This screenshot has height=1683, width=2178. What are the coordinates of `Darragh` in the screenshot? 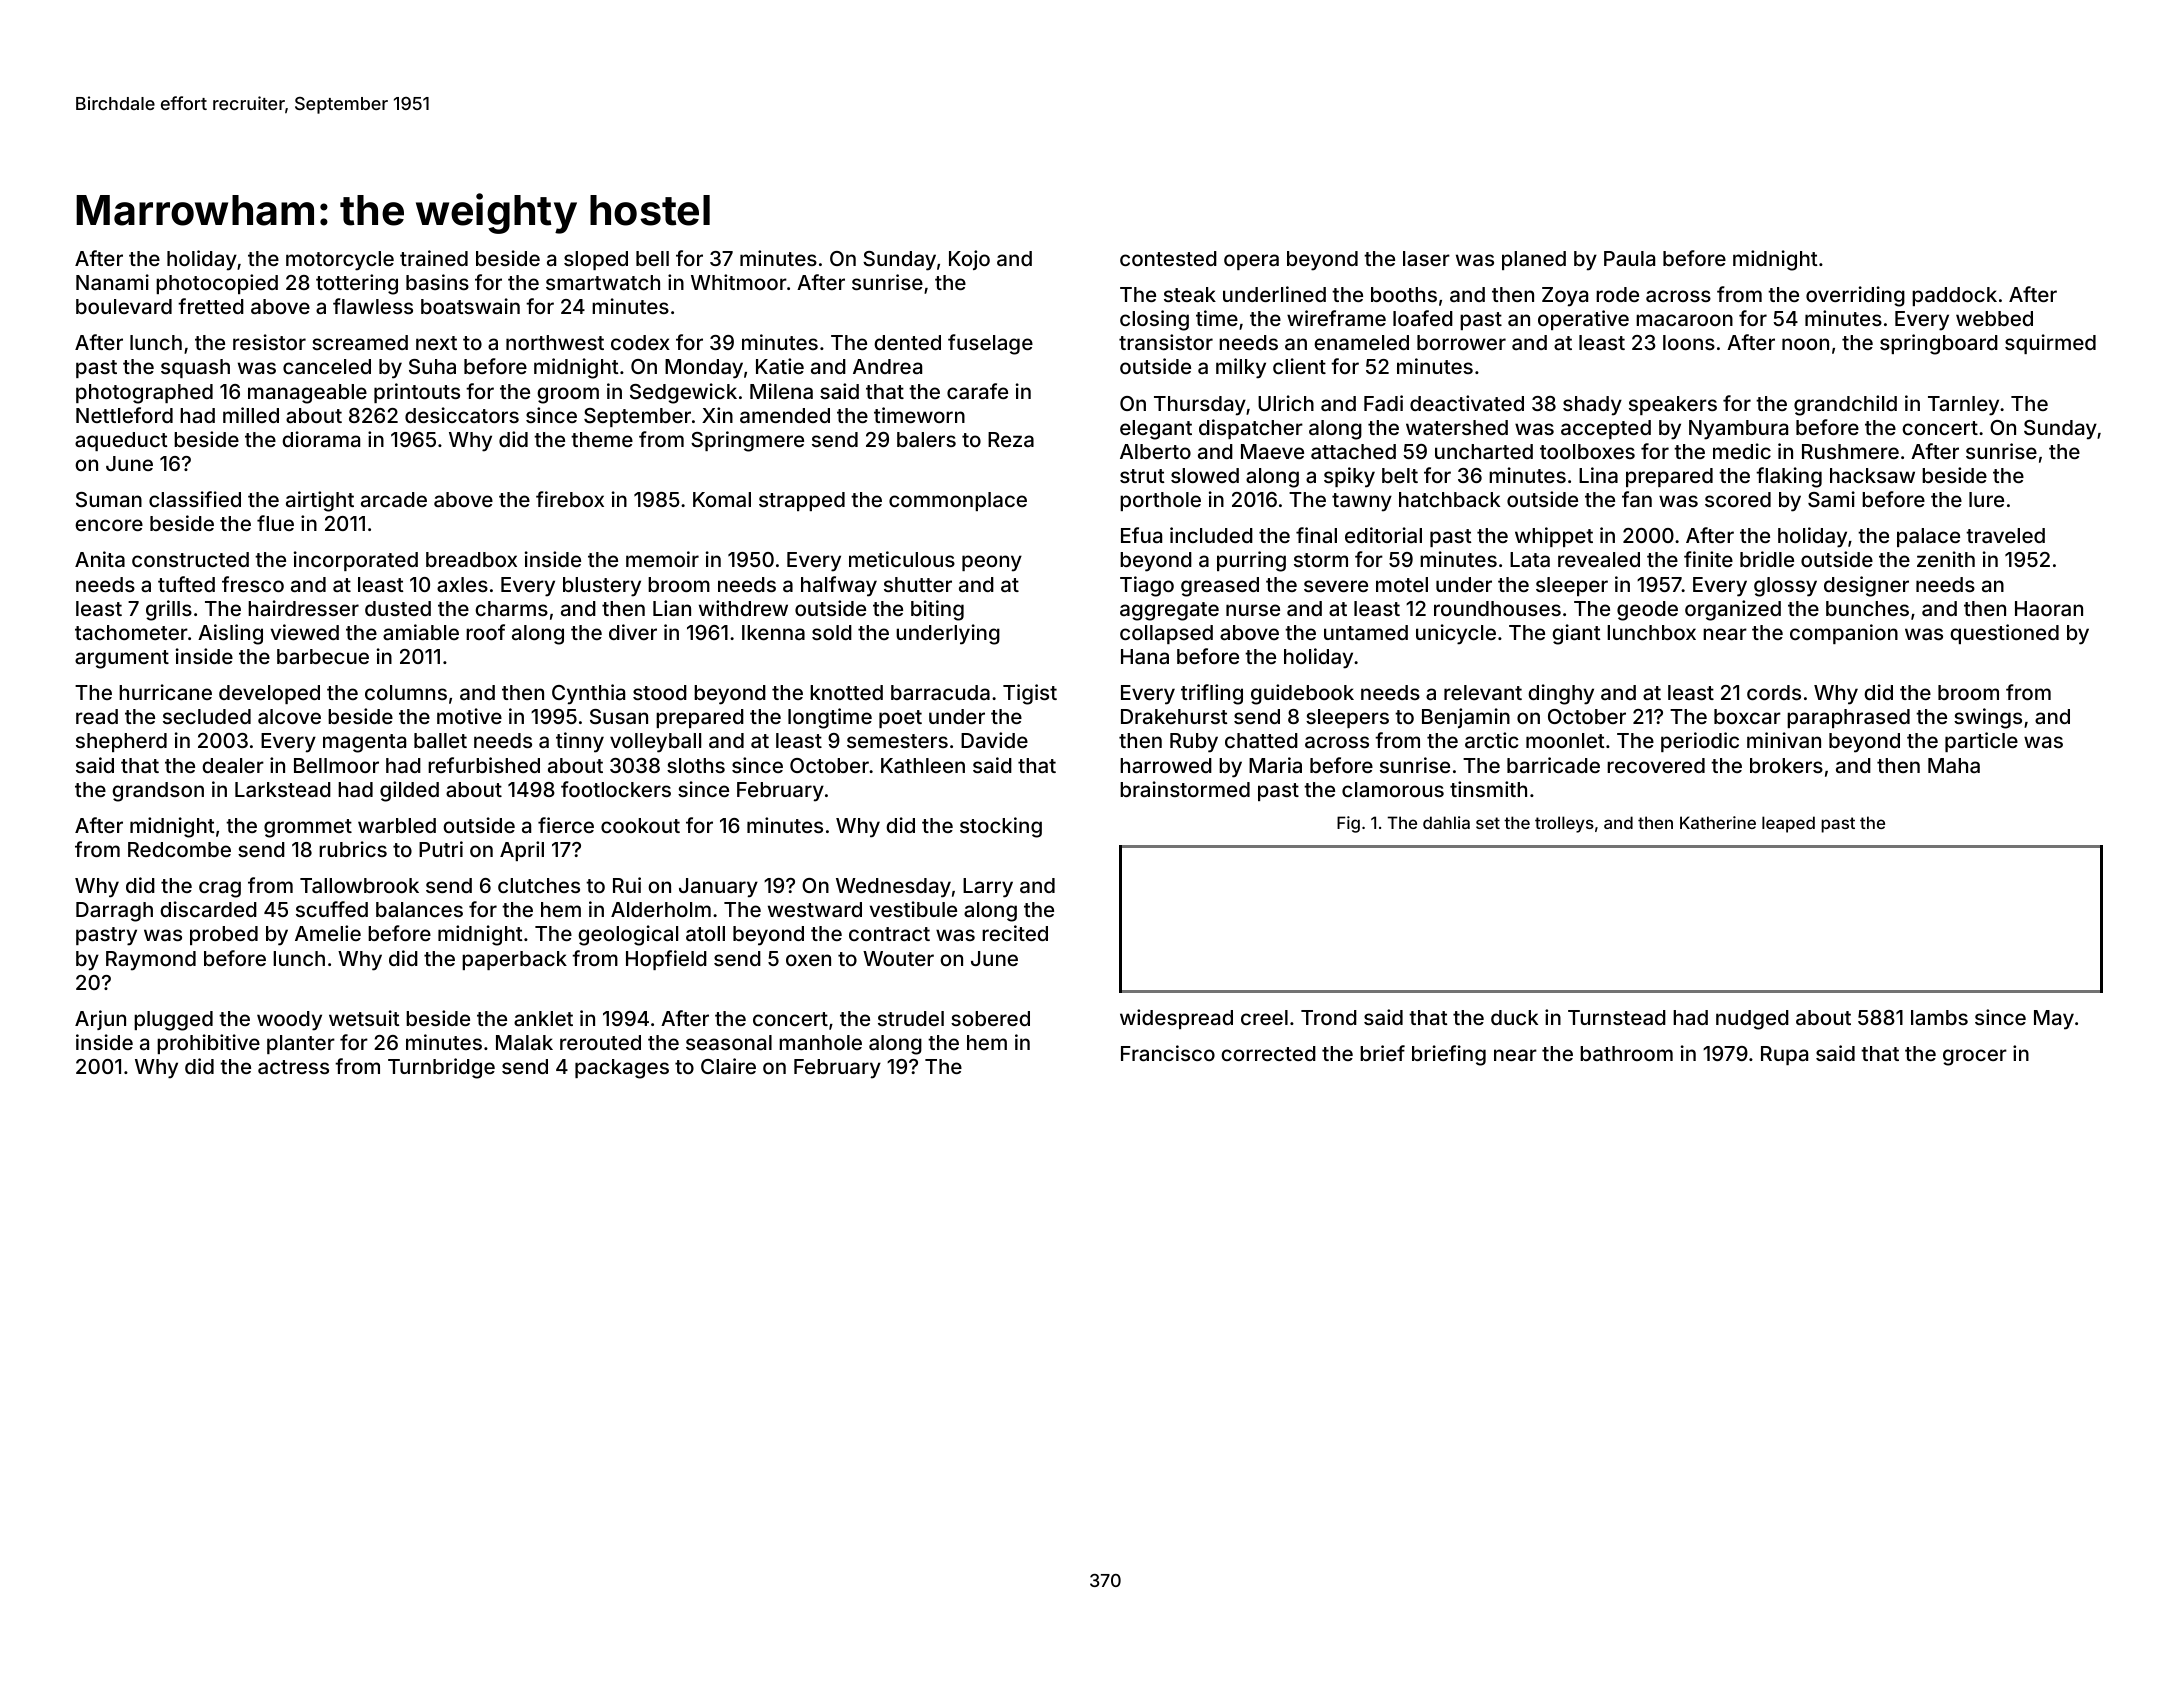 It's located at (114, 912).
